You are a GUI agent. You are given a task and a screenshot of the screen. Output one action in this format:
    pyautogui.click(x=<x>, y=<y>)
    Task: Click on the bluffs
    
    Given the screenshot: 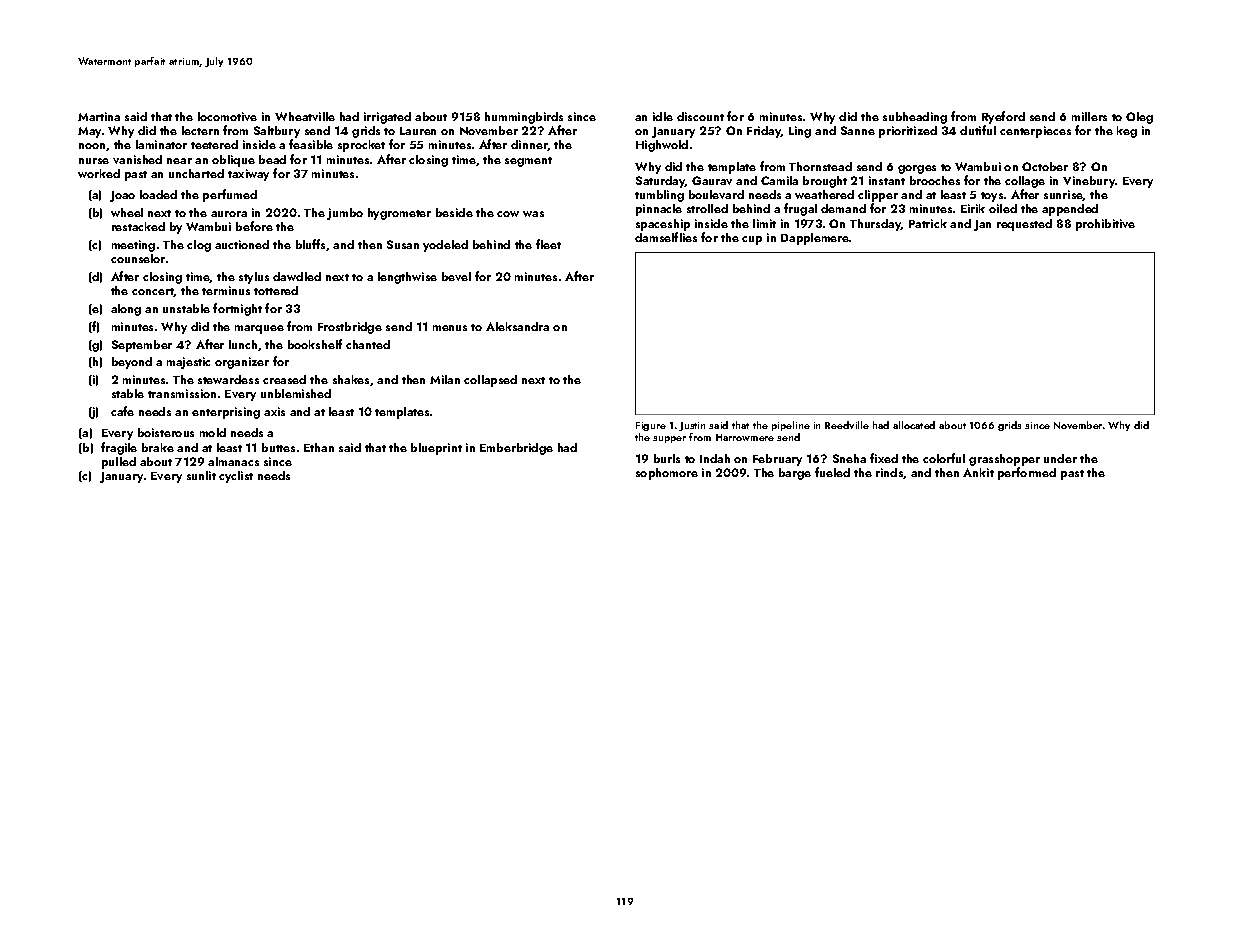 What is the action you would take?
    pyautogui.click(x=311, y=245)
